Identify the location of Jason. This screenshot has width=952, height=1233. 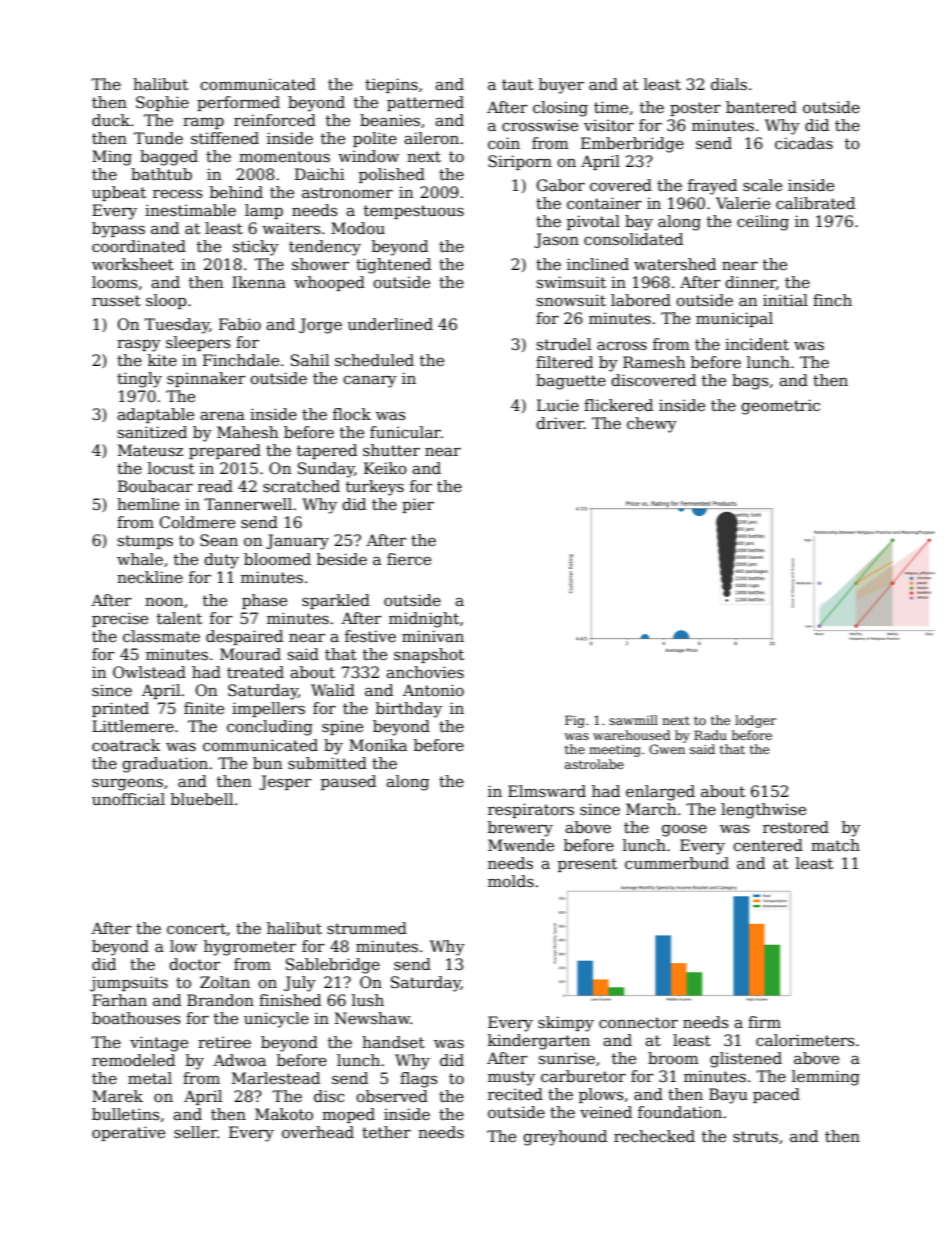
(556, 240).
